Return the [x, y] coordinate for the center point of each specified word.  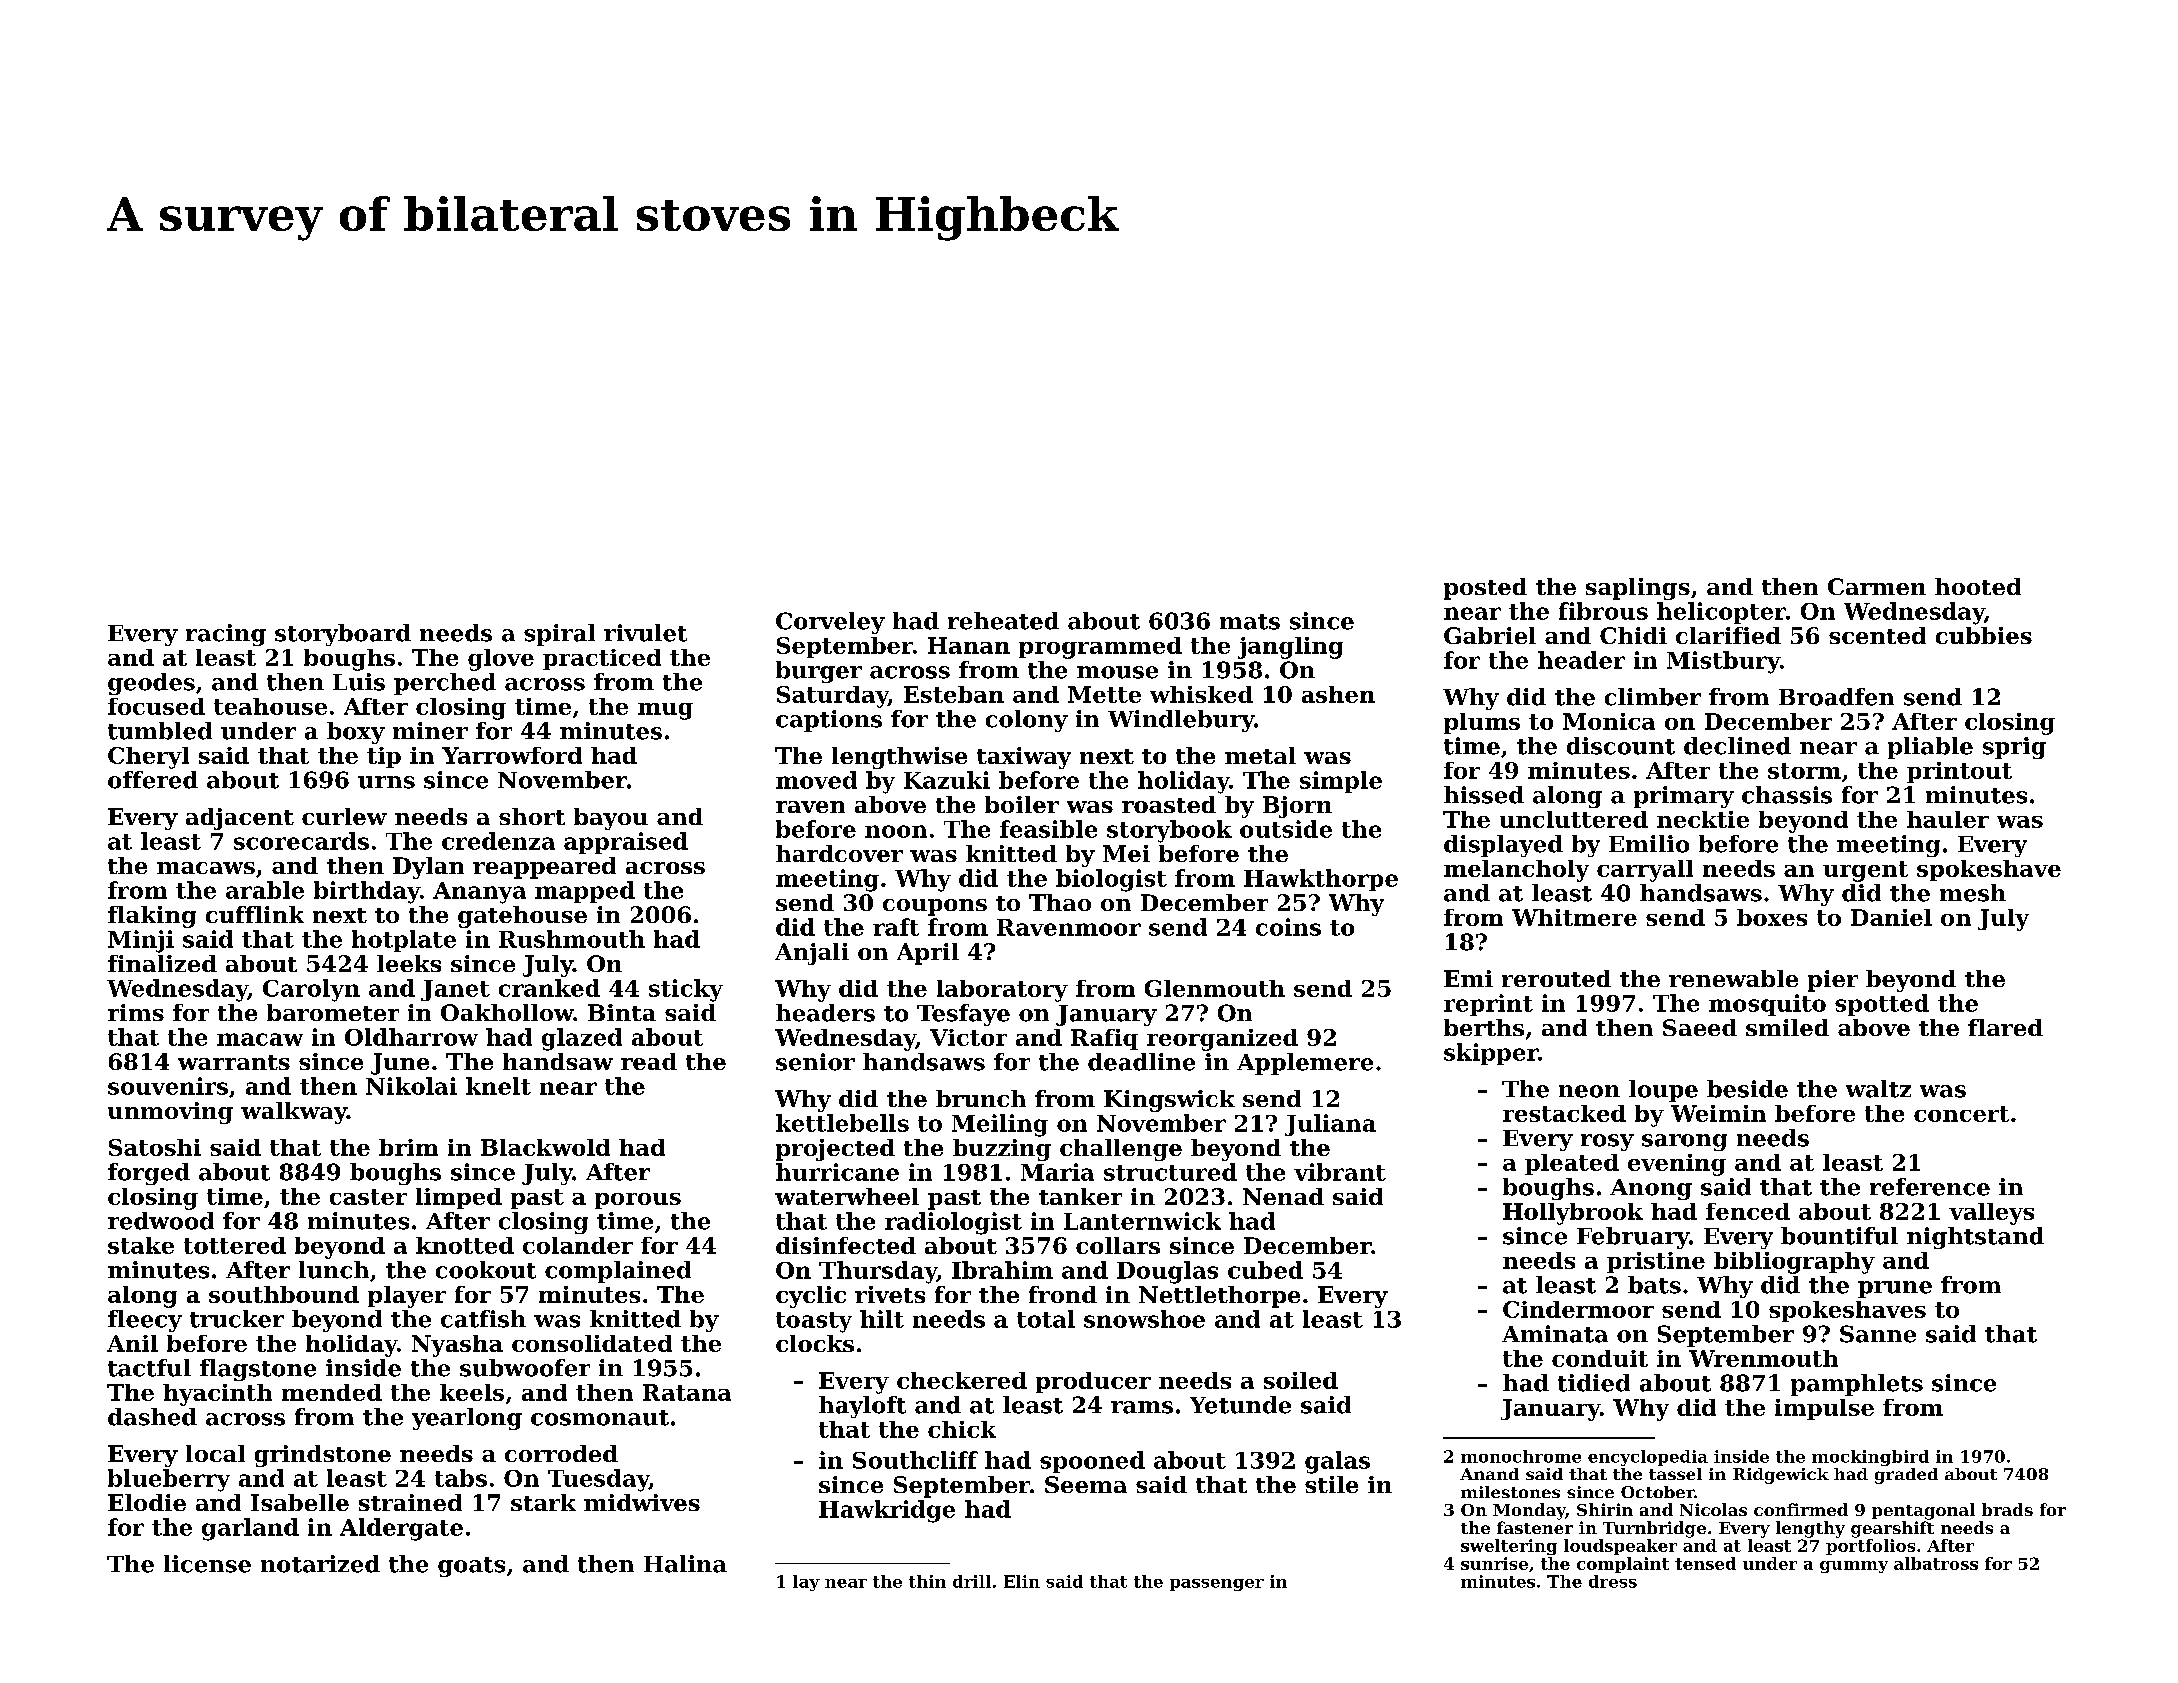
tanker [1080, 1196]
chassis [1787, 795]
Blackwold [545, 1147]
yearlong [467, 1419]
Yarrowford [512, 755]
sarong [1684, 1142]
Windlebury [1181, 721]
